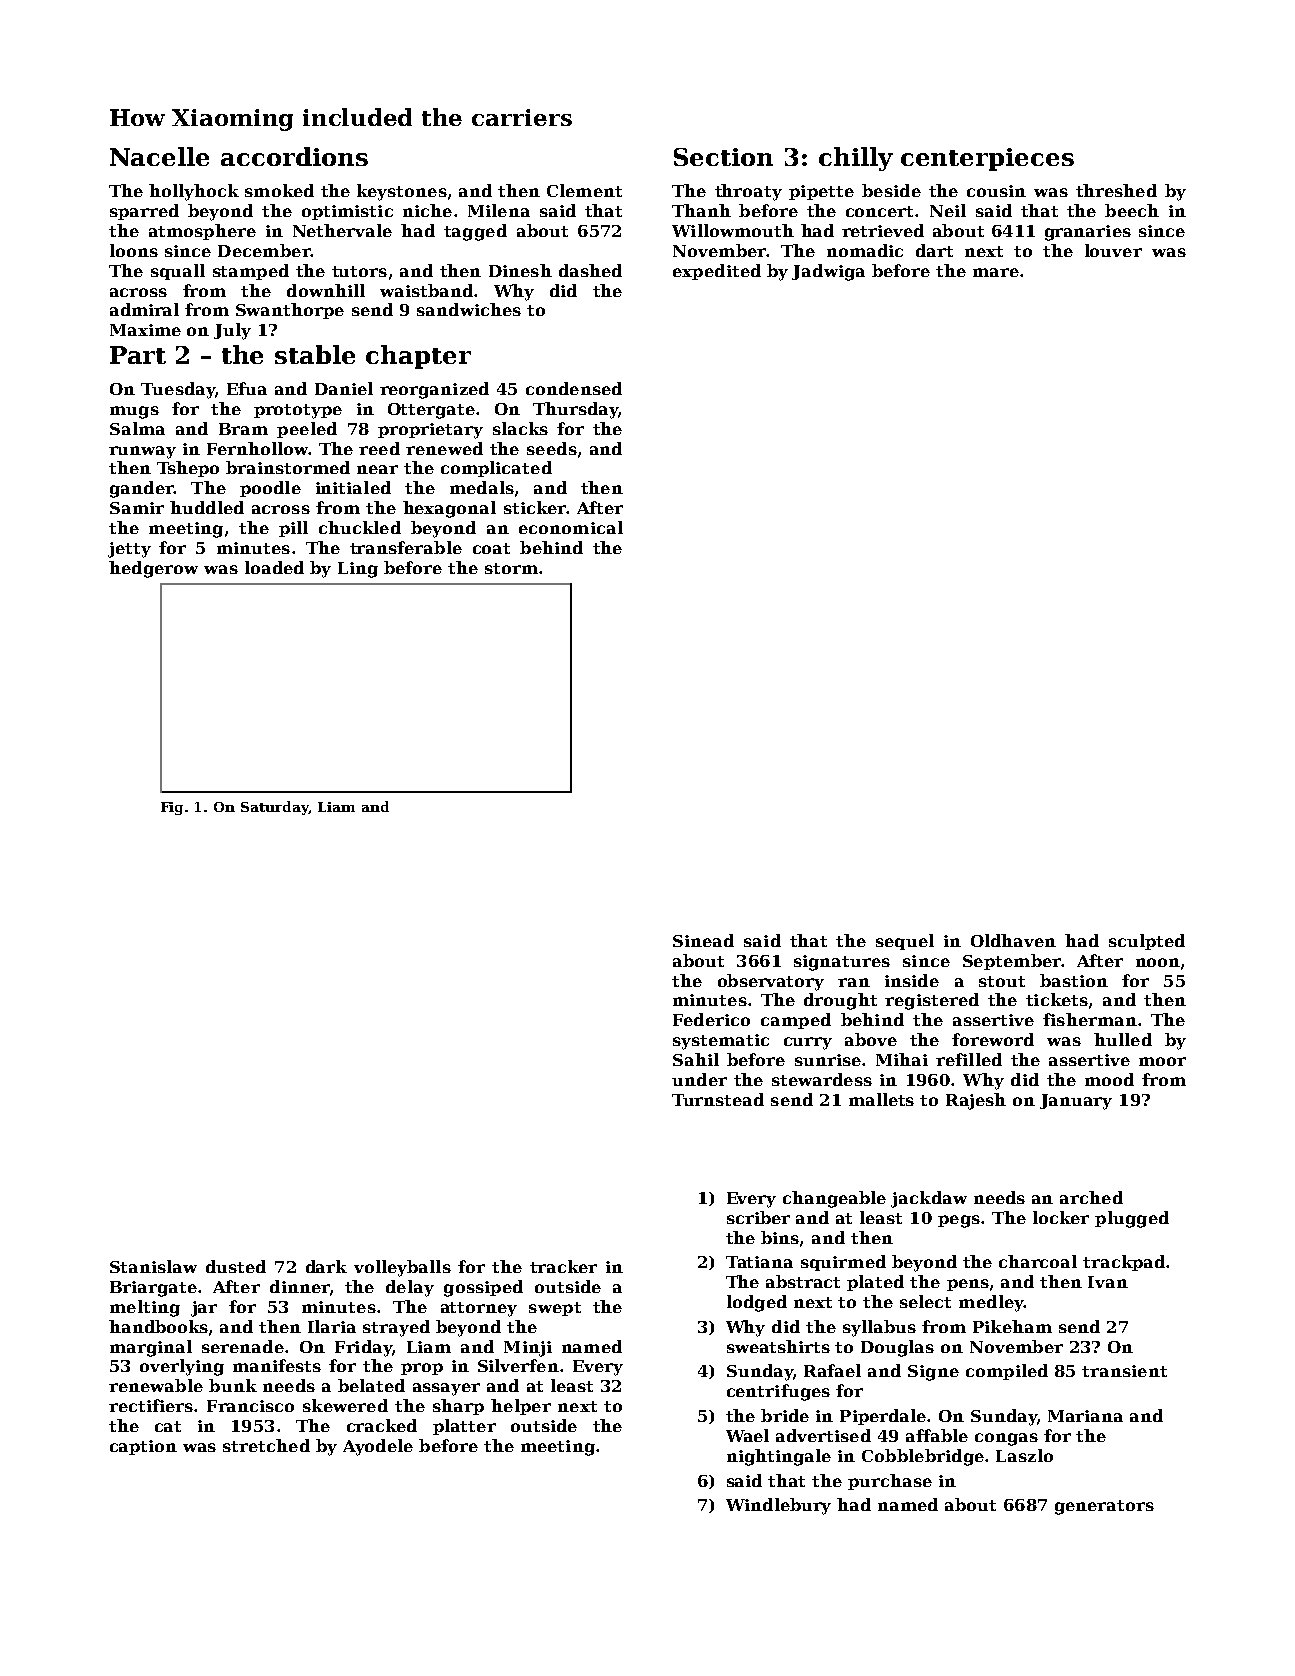 Image resolution: width=1295 pixels, height=1676 pixels. I want to click on transient, so click(1124, 1371).
